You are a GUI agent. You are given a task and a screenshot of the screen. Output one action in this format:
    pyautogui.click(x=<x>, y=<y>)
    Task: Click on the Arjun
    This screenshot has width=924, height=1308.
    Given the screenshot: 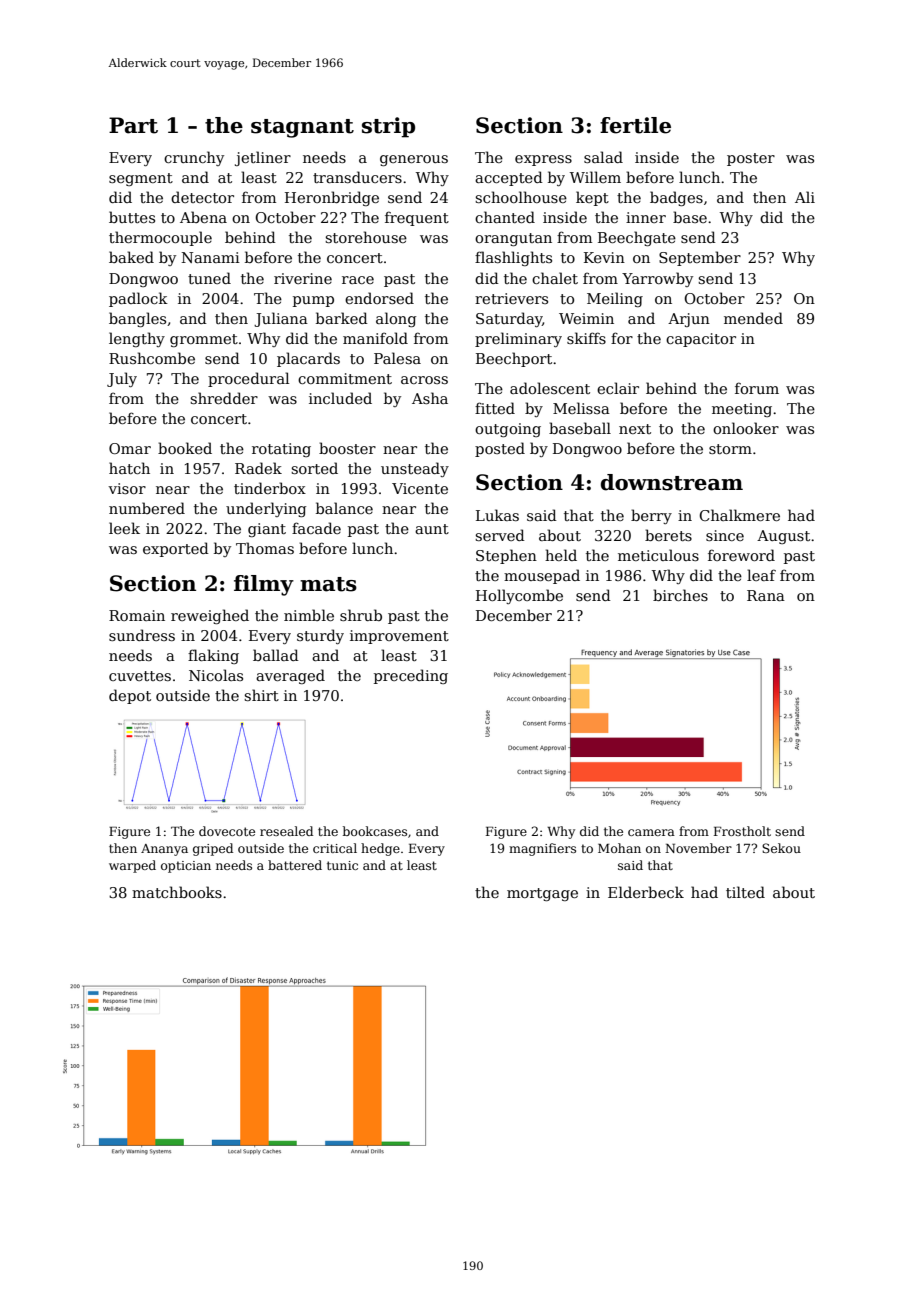 What is the action you would take?
    pyautogui.click(x=689, y=320)
